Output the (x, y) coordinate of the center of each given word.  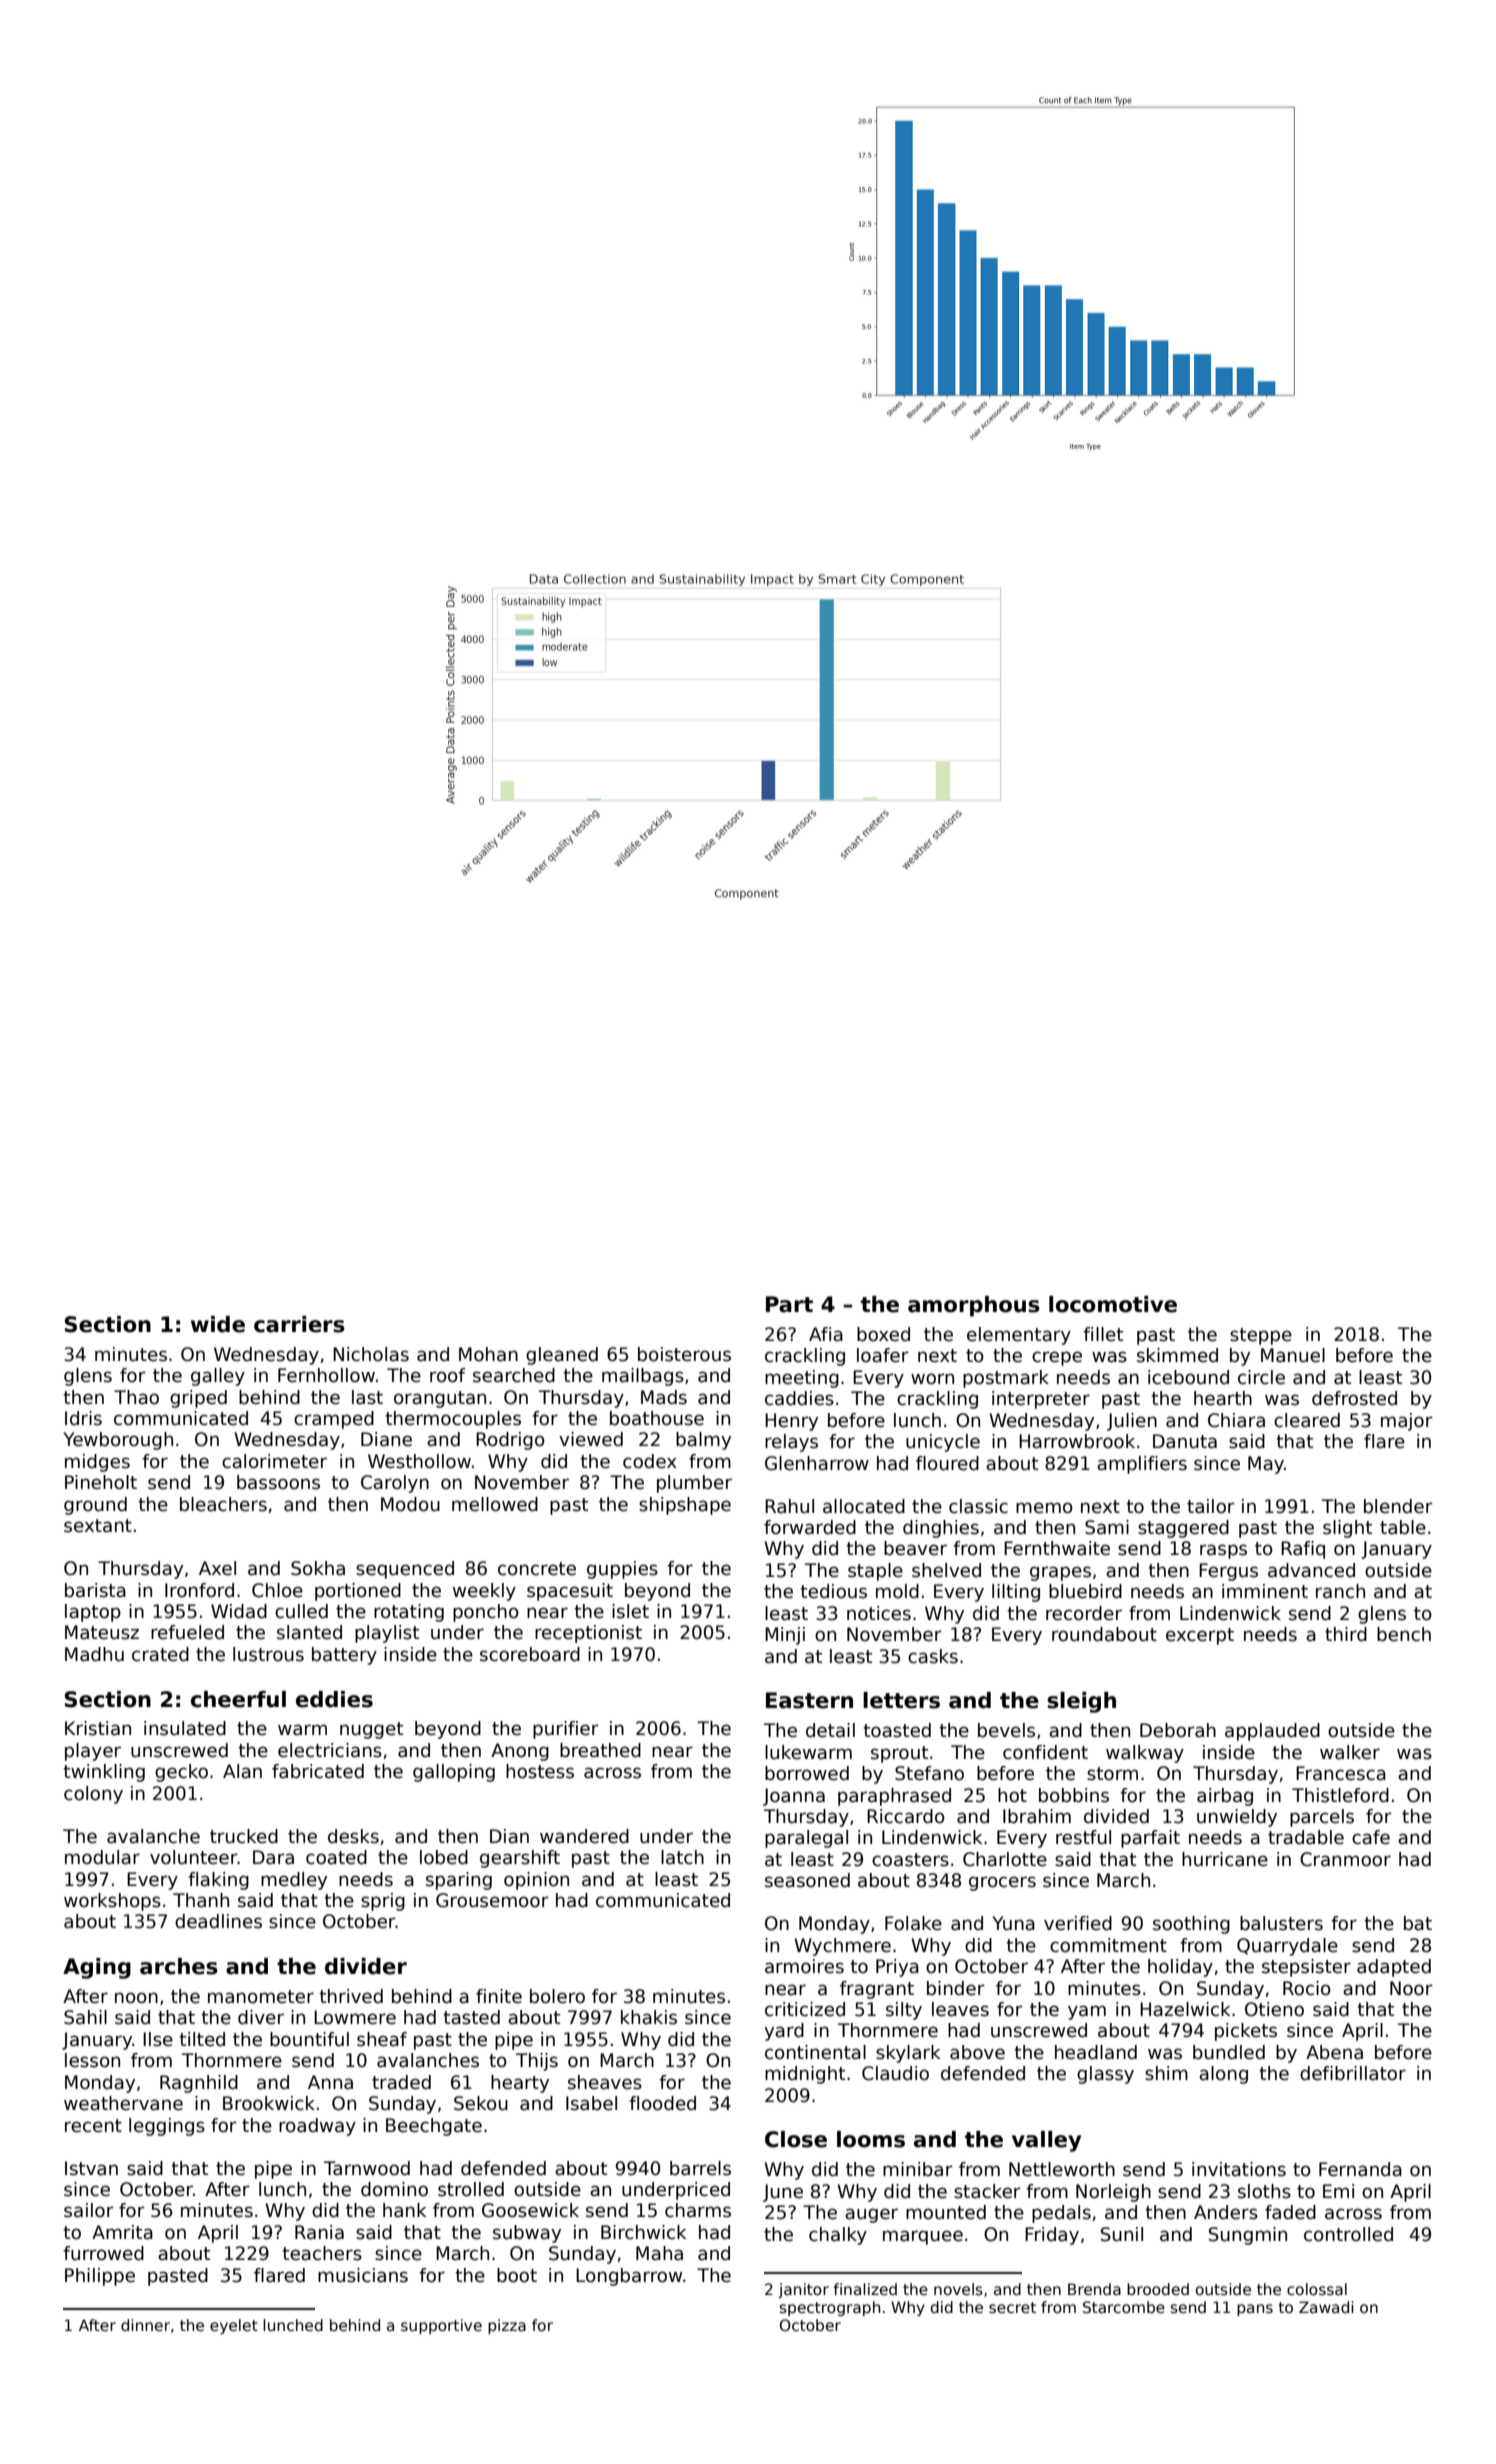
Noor (1411, 1988)
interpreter (1041, 1400)
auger (871, 2215)
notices (879, 1613)
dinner (145, 2325)
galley (218, 1377)
